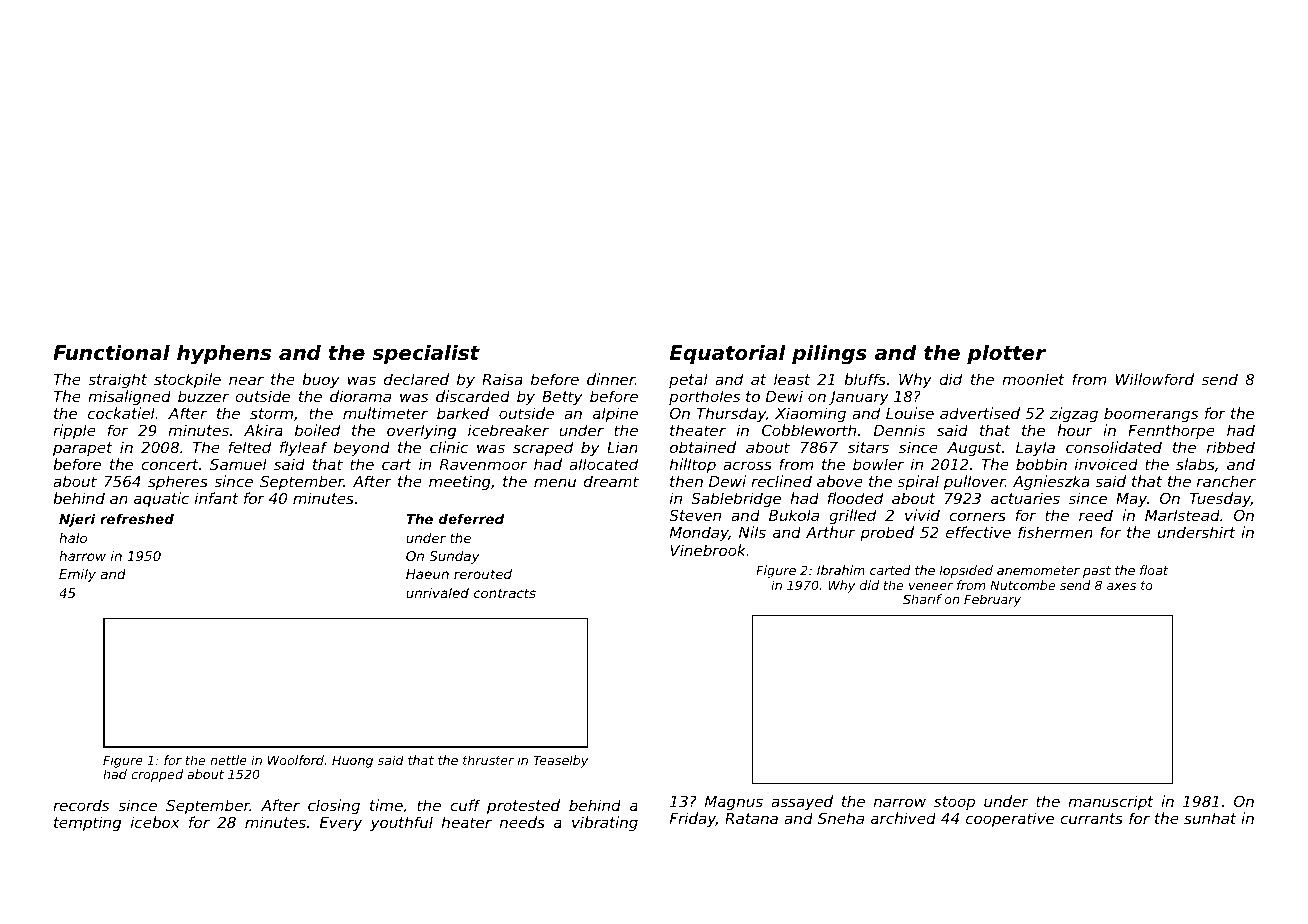 Image resolution: width=1308 pixels, height=924 pixels. I want to click on Sharif, so click(922, 599).
